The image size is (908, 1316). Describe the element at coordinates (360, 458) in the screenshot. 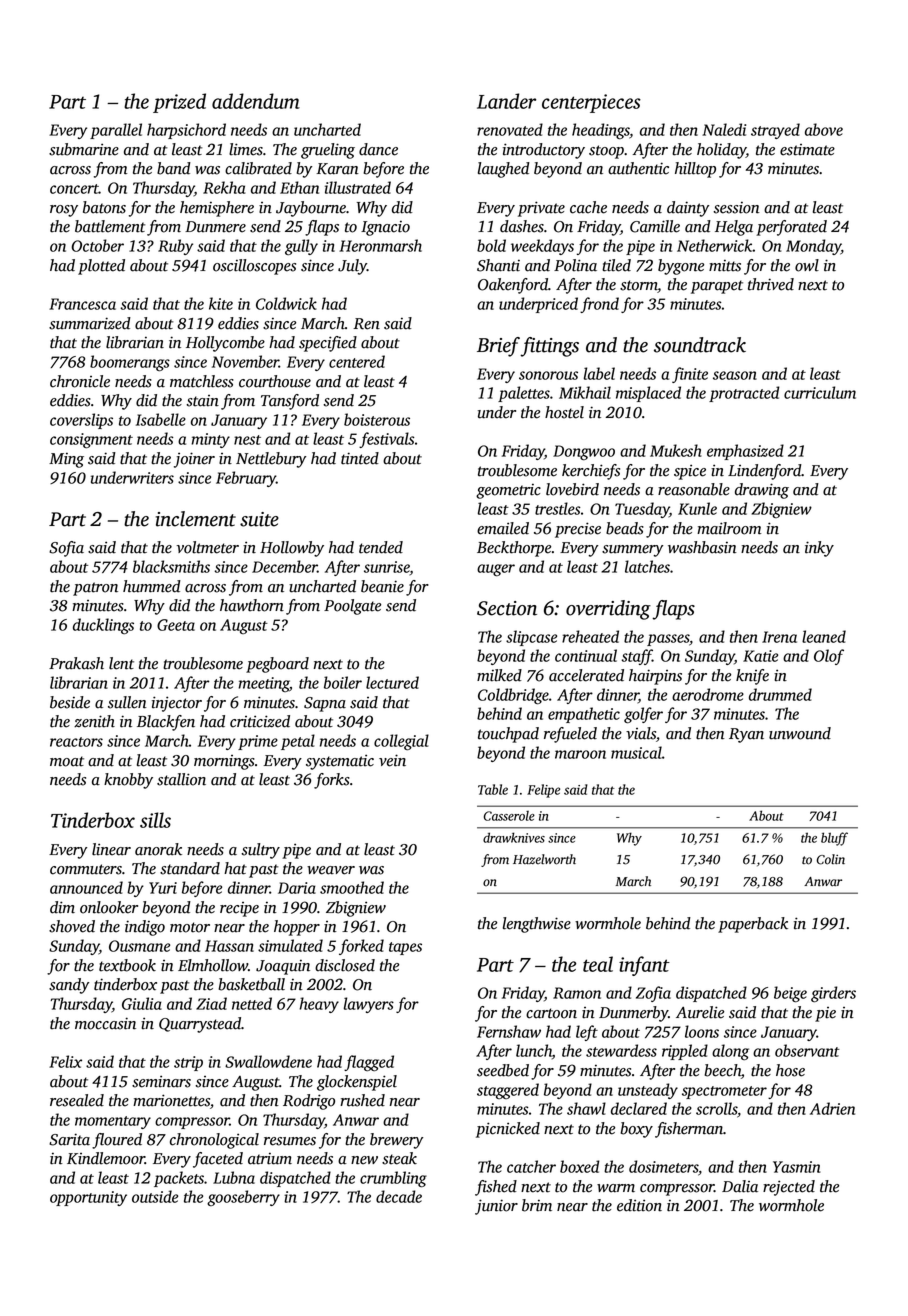

I see `tinted` at that location.
